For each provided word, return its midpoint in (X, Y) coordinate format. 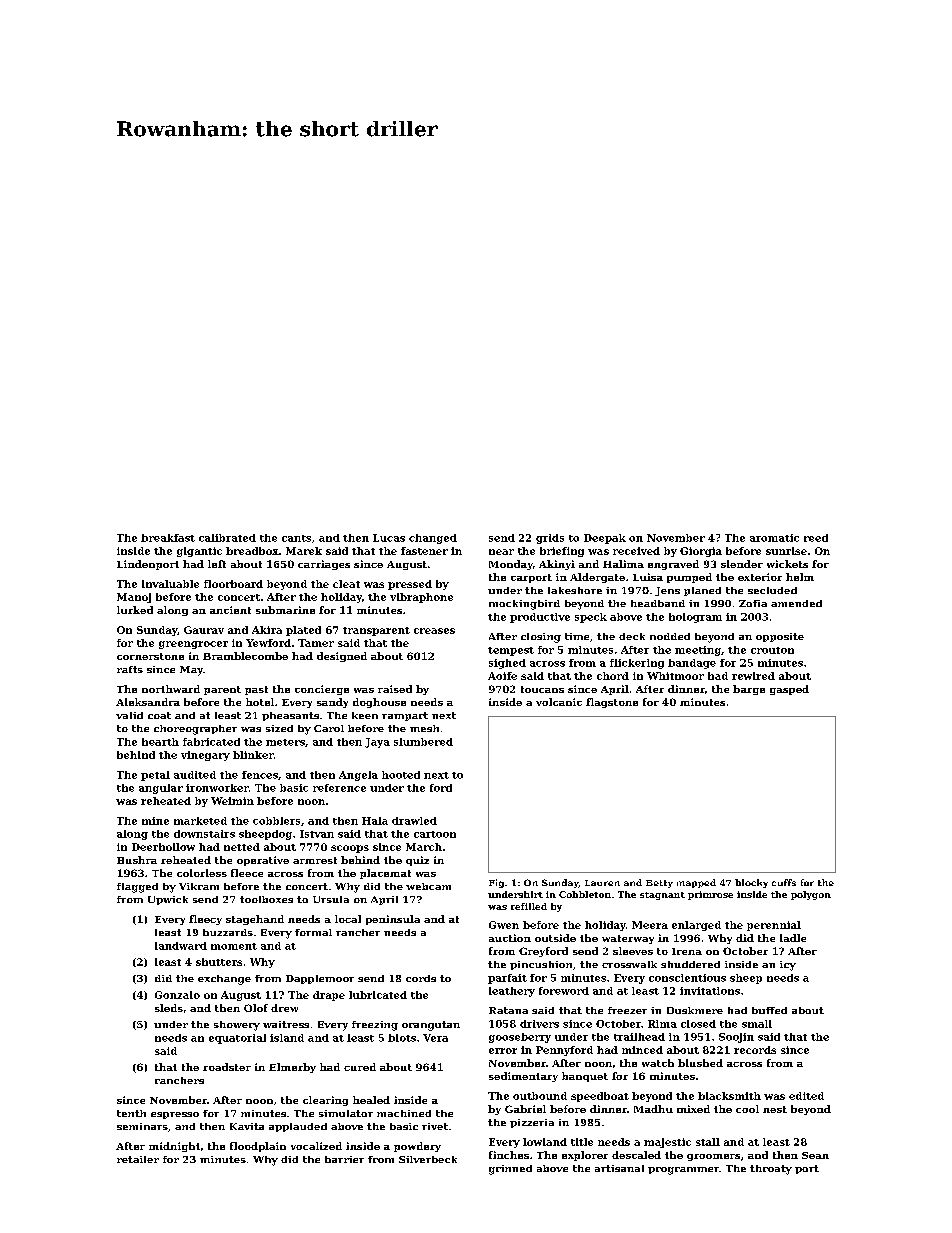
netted (242, 847)
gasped (789, 690)
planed (702, 591)
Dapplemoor (320, 979)
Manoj (134, 598)
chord (613, 676)
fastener (424, 551)
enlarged (696, 926)
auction (510, 938)
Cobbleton (585, 894)
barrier (344, 1159)
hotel (260, 702)
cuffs (784, 882)
